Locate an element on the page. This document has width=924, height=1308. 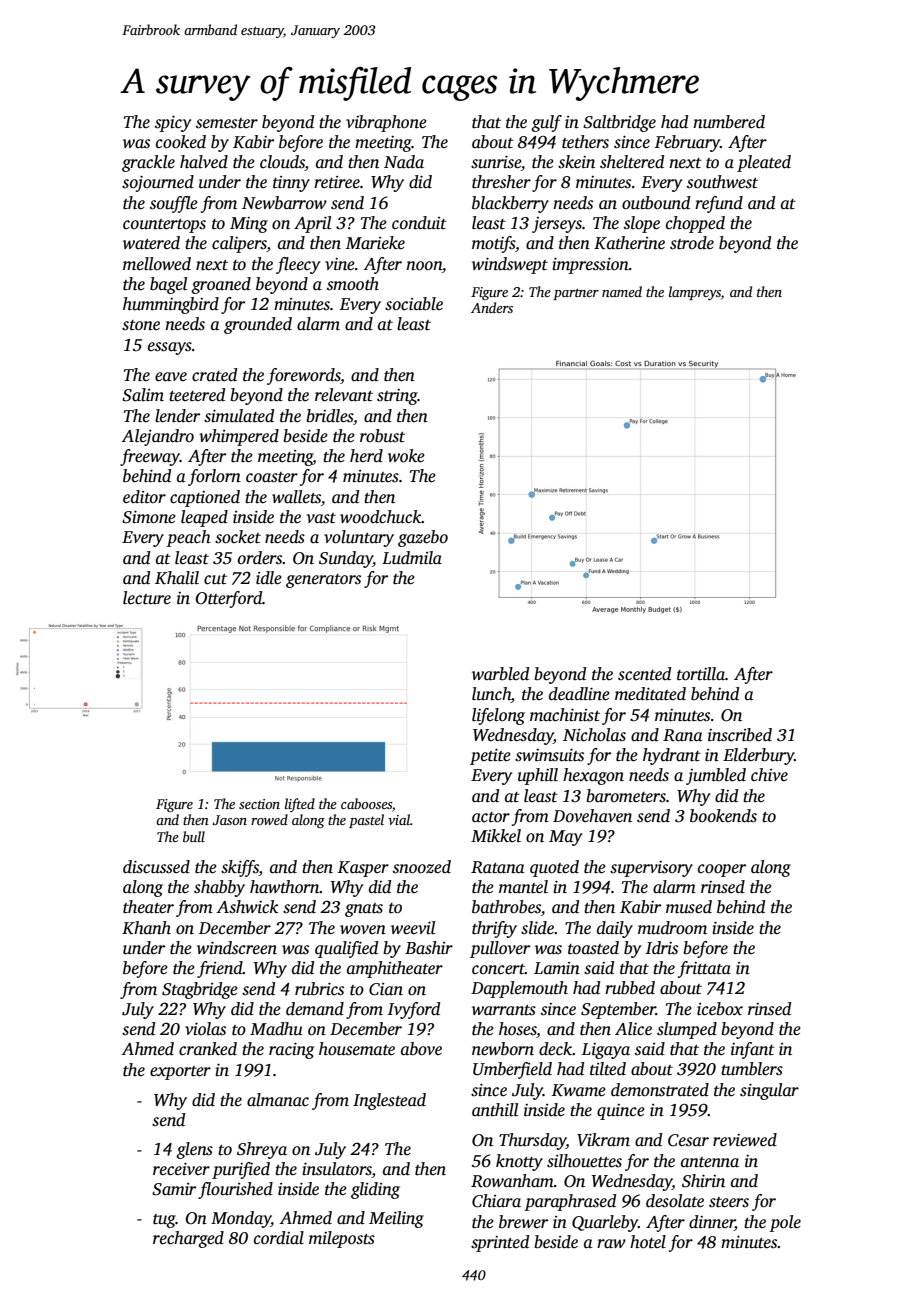
tortilla is located at coordinates (701, 674).
